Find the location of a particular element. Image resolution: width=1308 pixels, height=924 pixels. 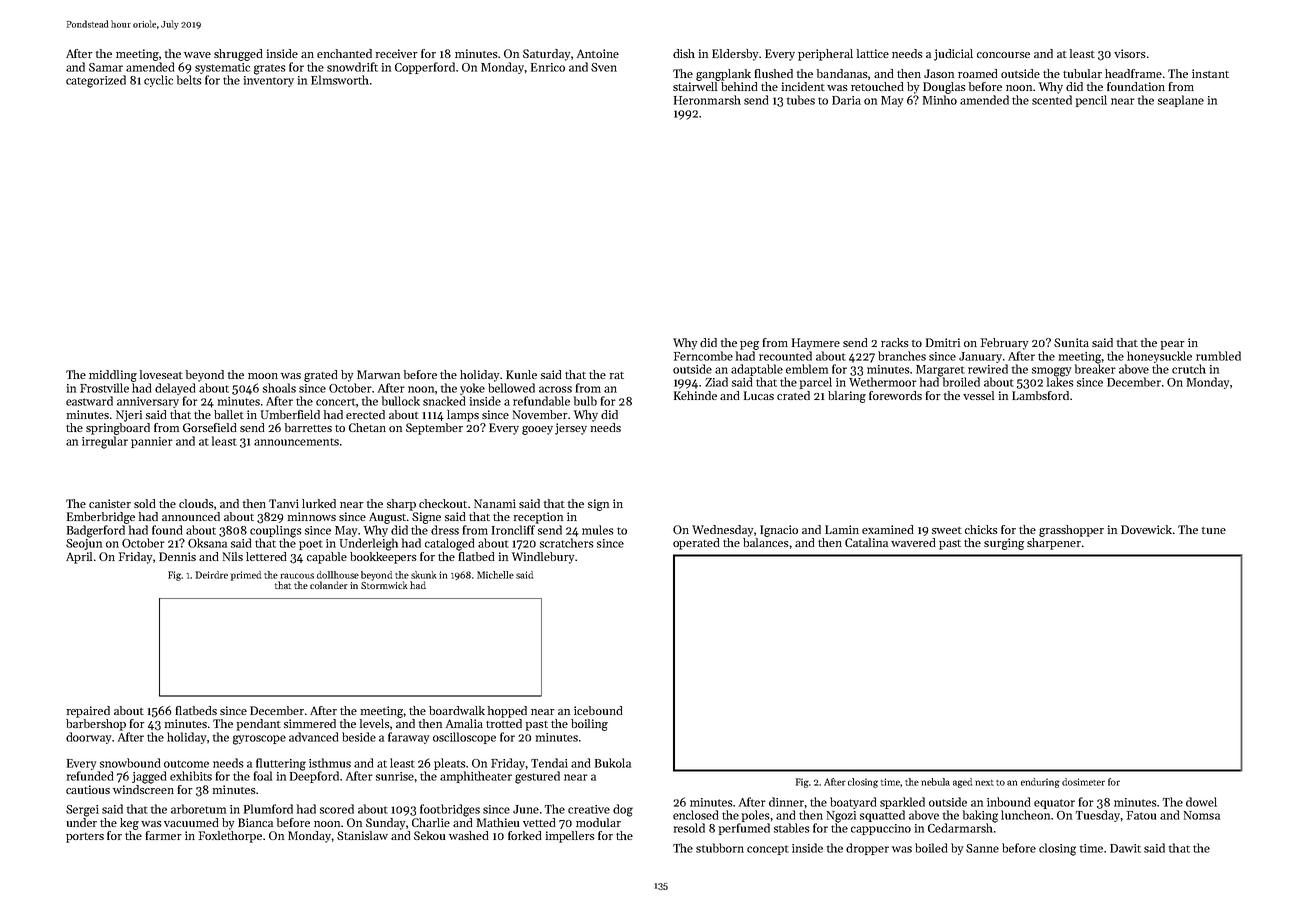

Sunita is located at coordinates (1071, 342).
